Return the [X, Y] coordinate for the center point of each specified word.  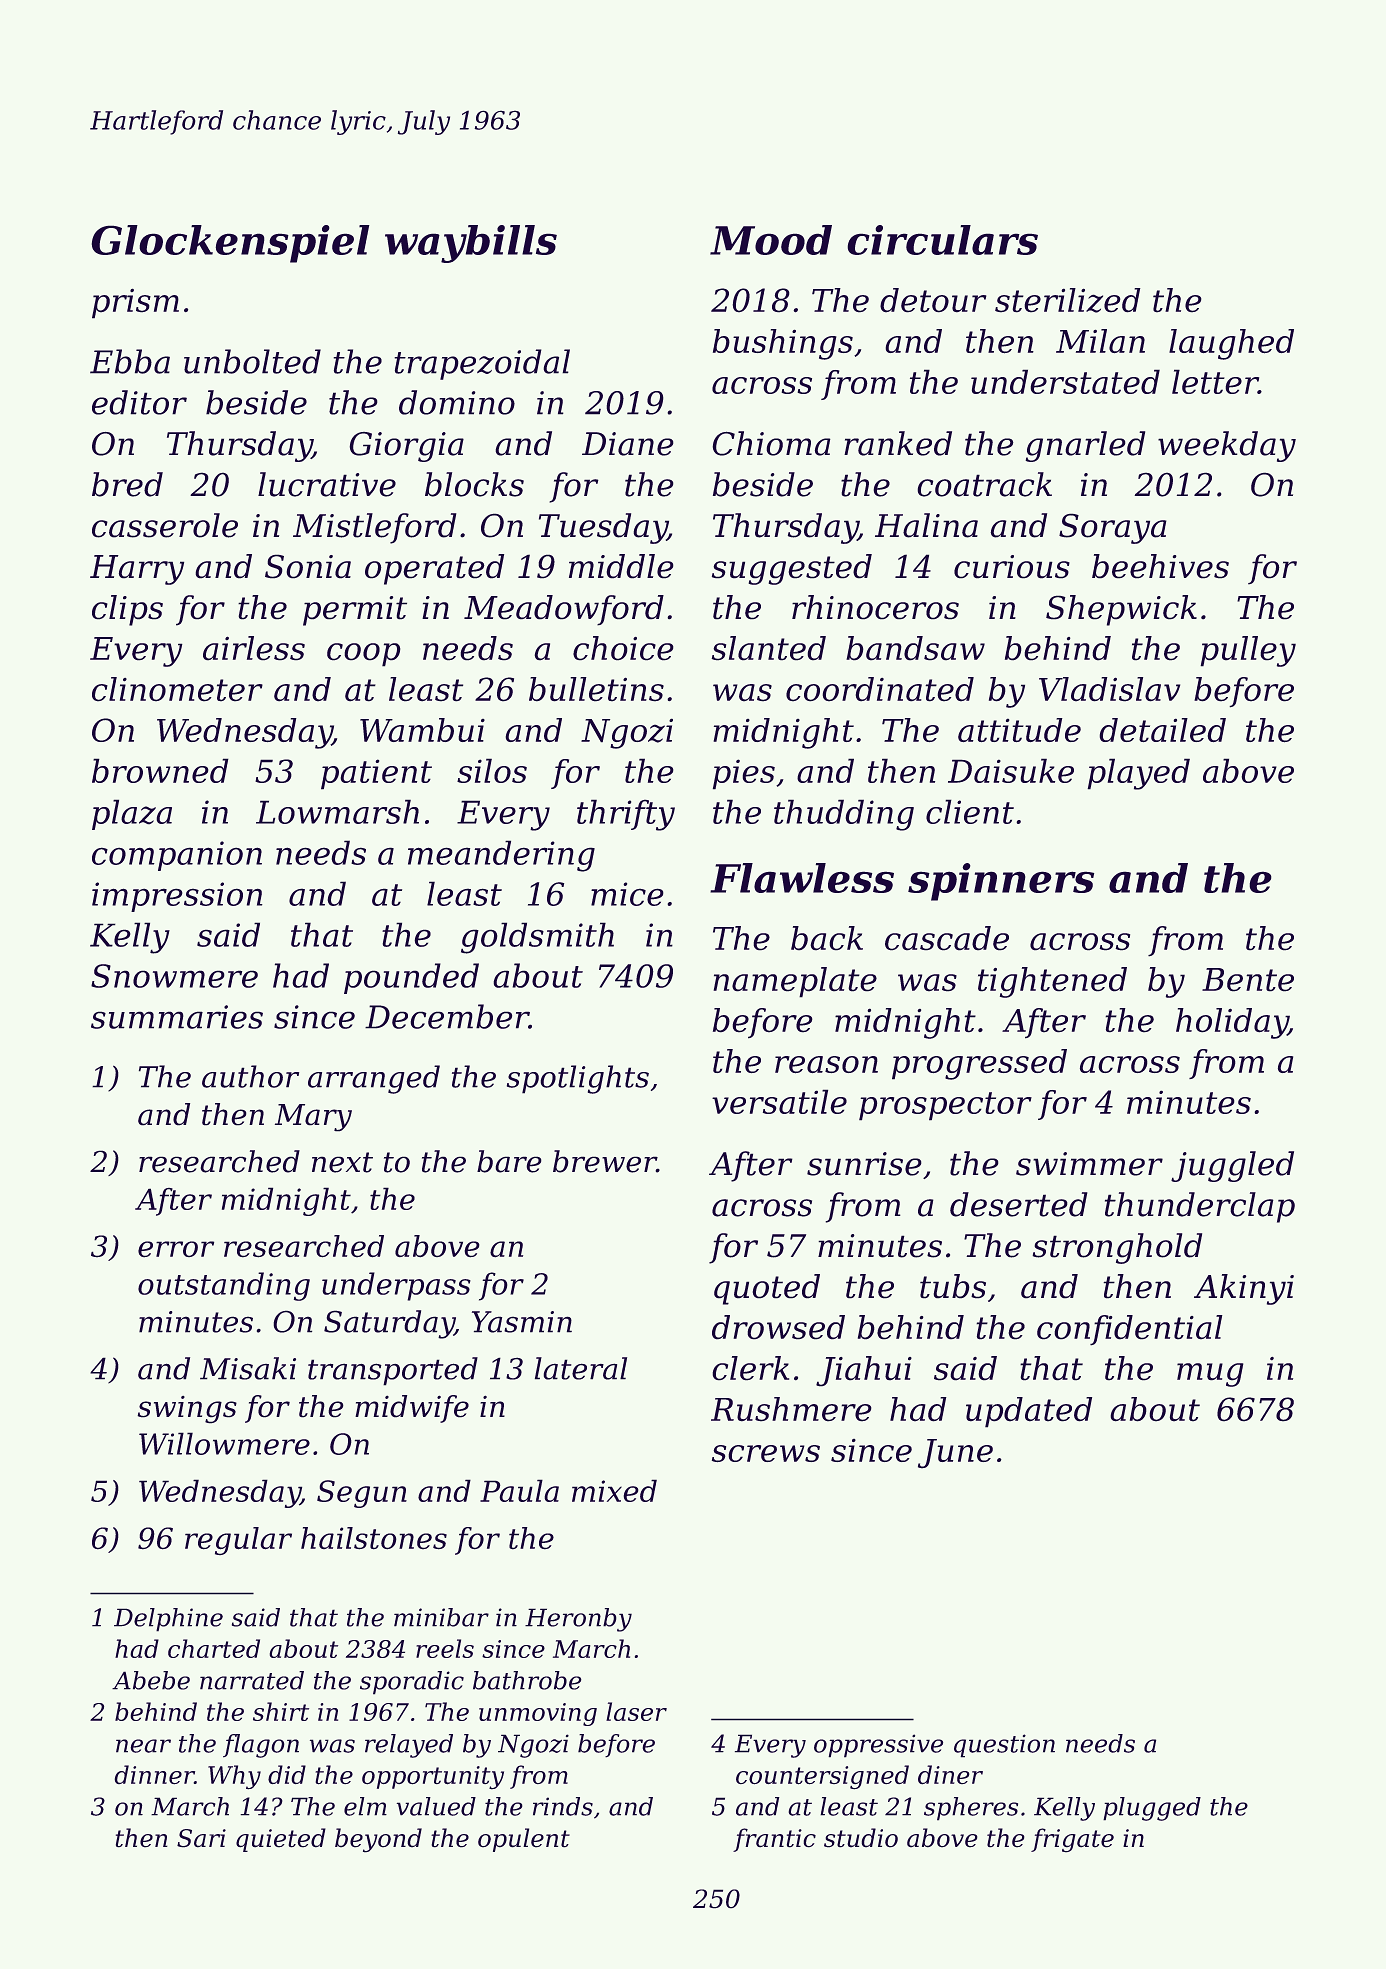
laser [636, 1711]
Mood [771, 240]
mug [1210, 1375]
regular [238, 1541]
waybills [471, 244]
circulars [943, 240]
